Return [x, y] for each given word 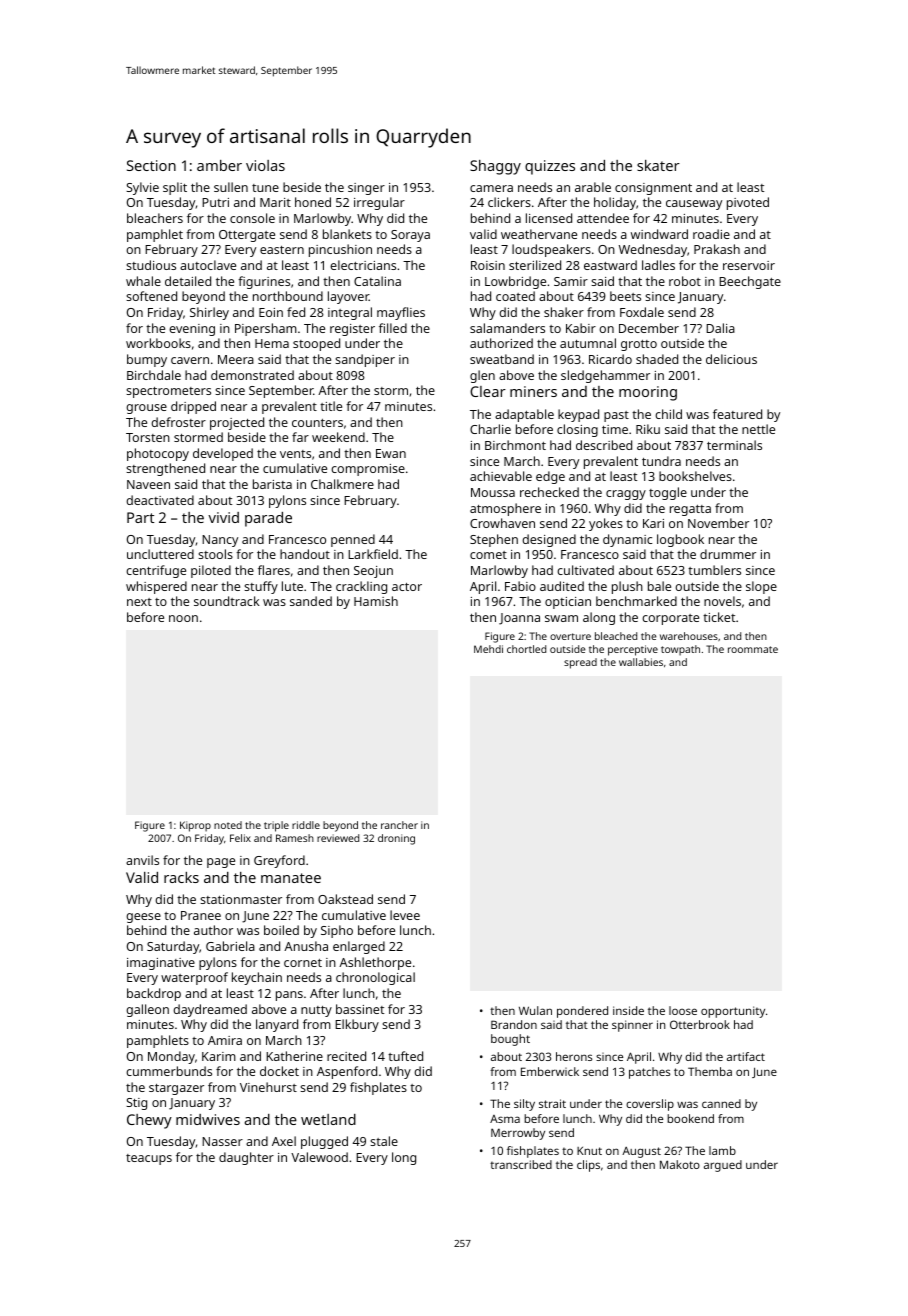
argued [723, 1166]
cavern [190, 360]
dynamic [627, 540]
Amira [225, 1040]
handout [305, 554]
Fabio [520, 586]
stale [384, 1141]
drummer [728, 554]
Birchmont [515, 445]
